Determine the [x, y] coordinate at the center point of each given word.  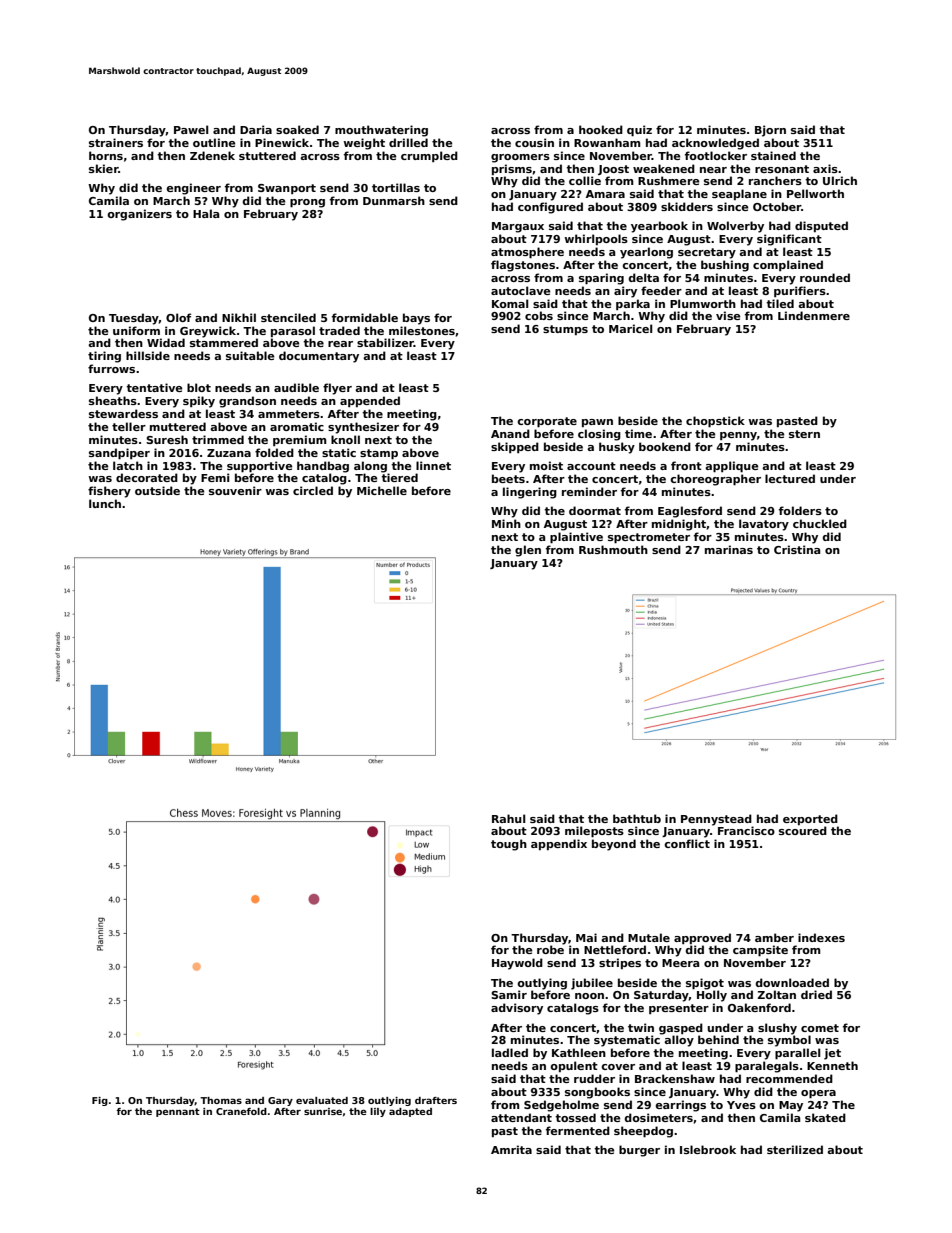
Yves [741, 1105]
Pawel [191, 129]
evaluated [322, 1100]
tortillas [396, 187]
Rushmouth [613, 549]
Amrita [511, 1149]
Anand [510, 433]
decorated [147, 477]
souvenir [235, 490]
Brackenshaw [675, 1078]
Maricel [630, 328]
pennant [178, 1112]
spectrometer [649, 538]
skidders [687, 206]
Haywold [517, 964]
